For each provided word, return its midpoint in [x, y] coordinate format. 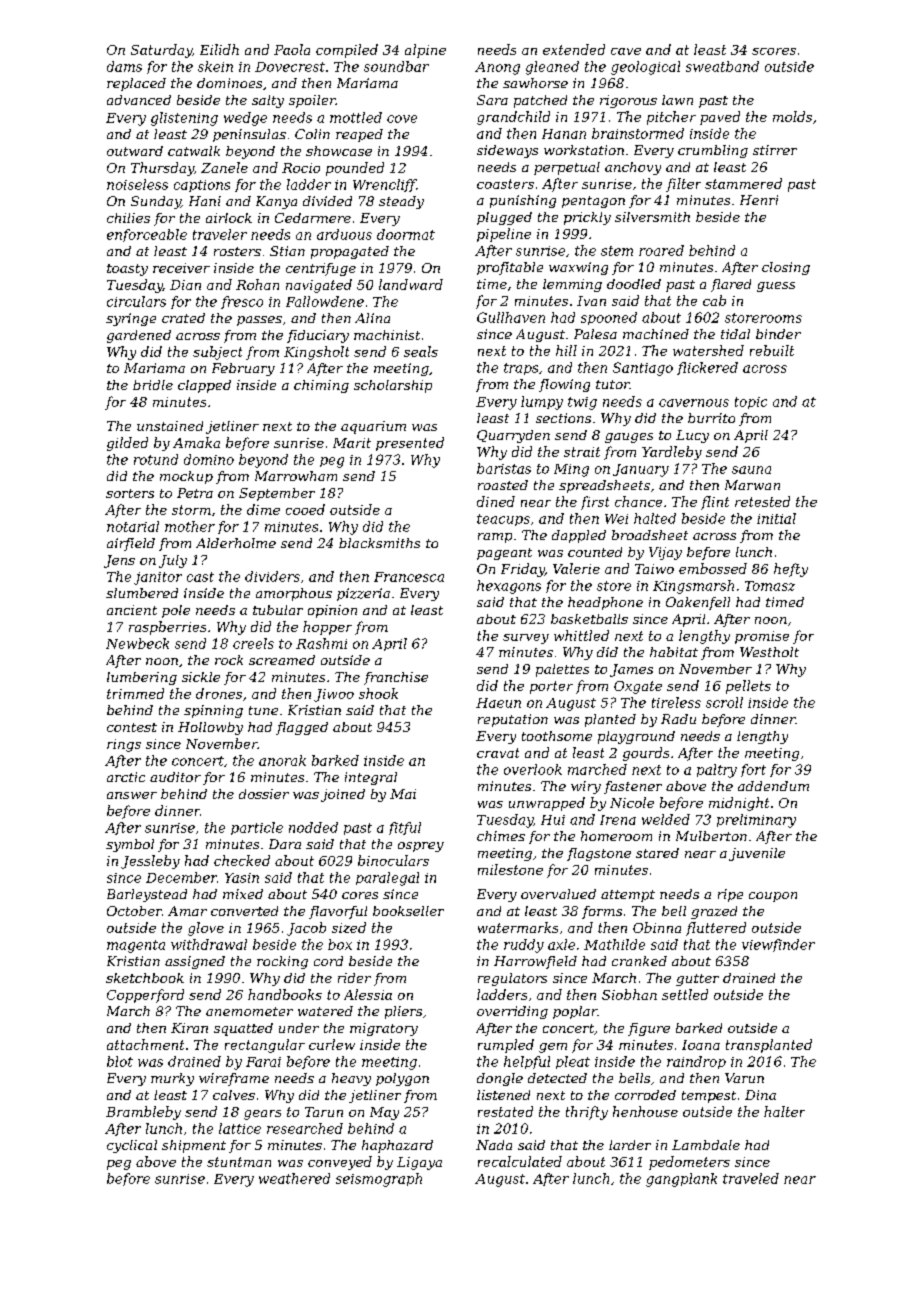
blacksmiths [379, 543]
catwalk [194, 151]
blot [120, 1061]
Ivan [591, 301]
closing [786, 268]
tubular [278, 610]
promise [762, 637]
